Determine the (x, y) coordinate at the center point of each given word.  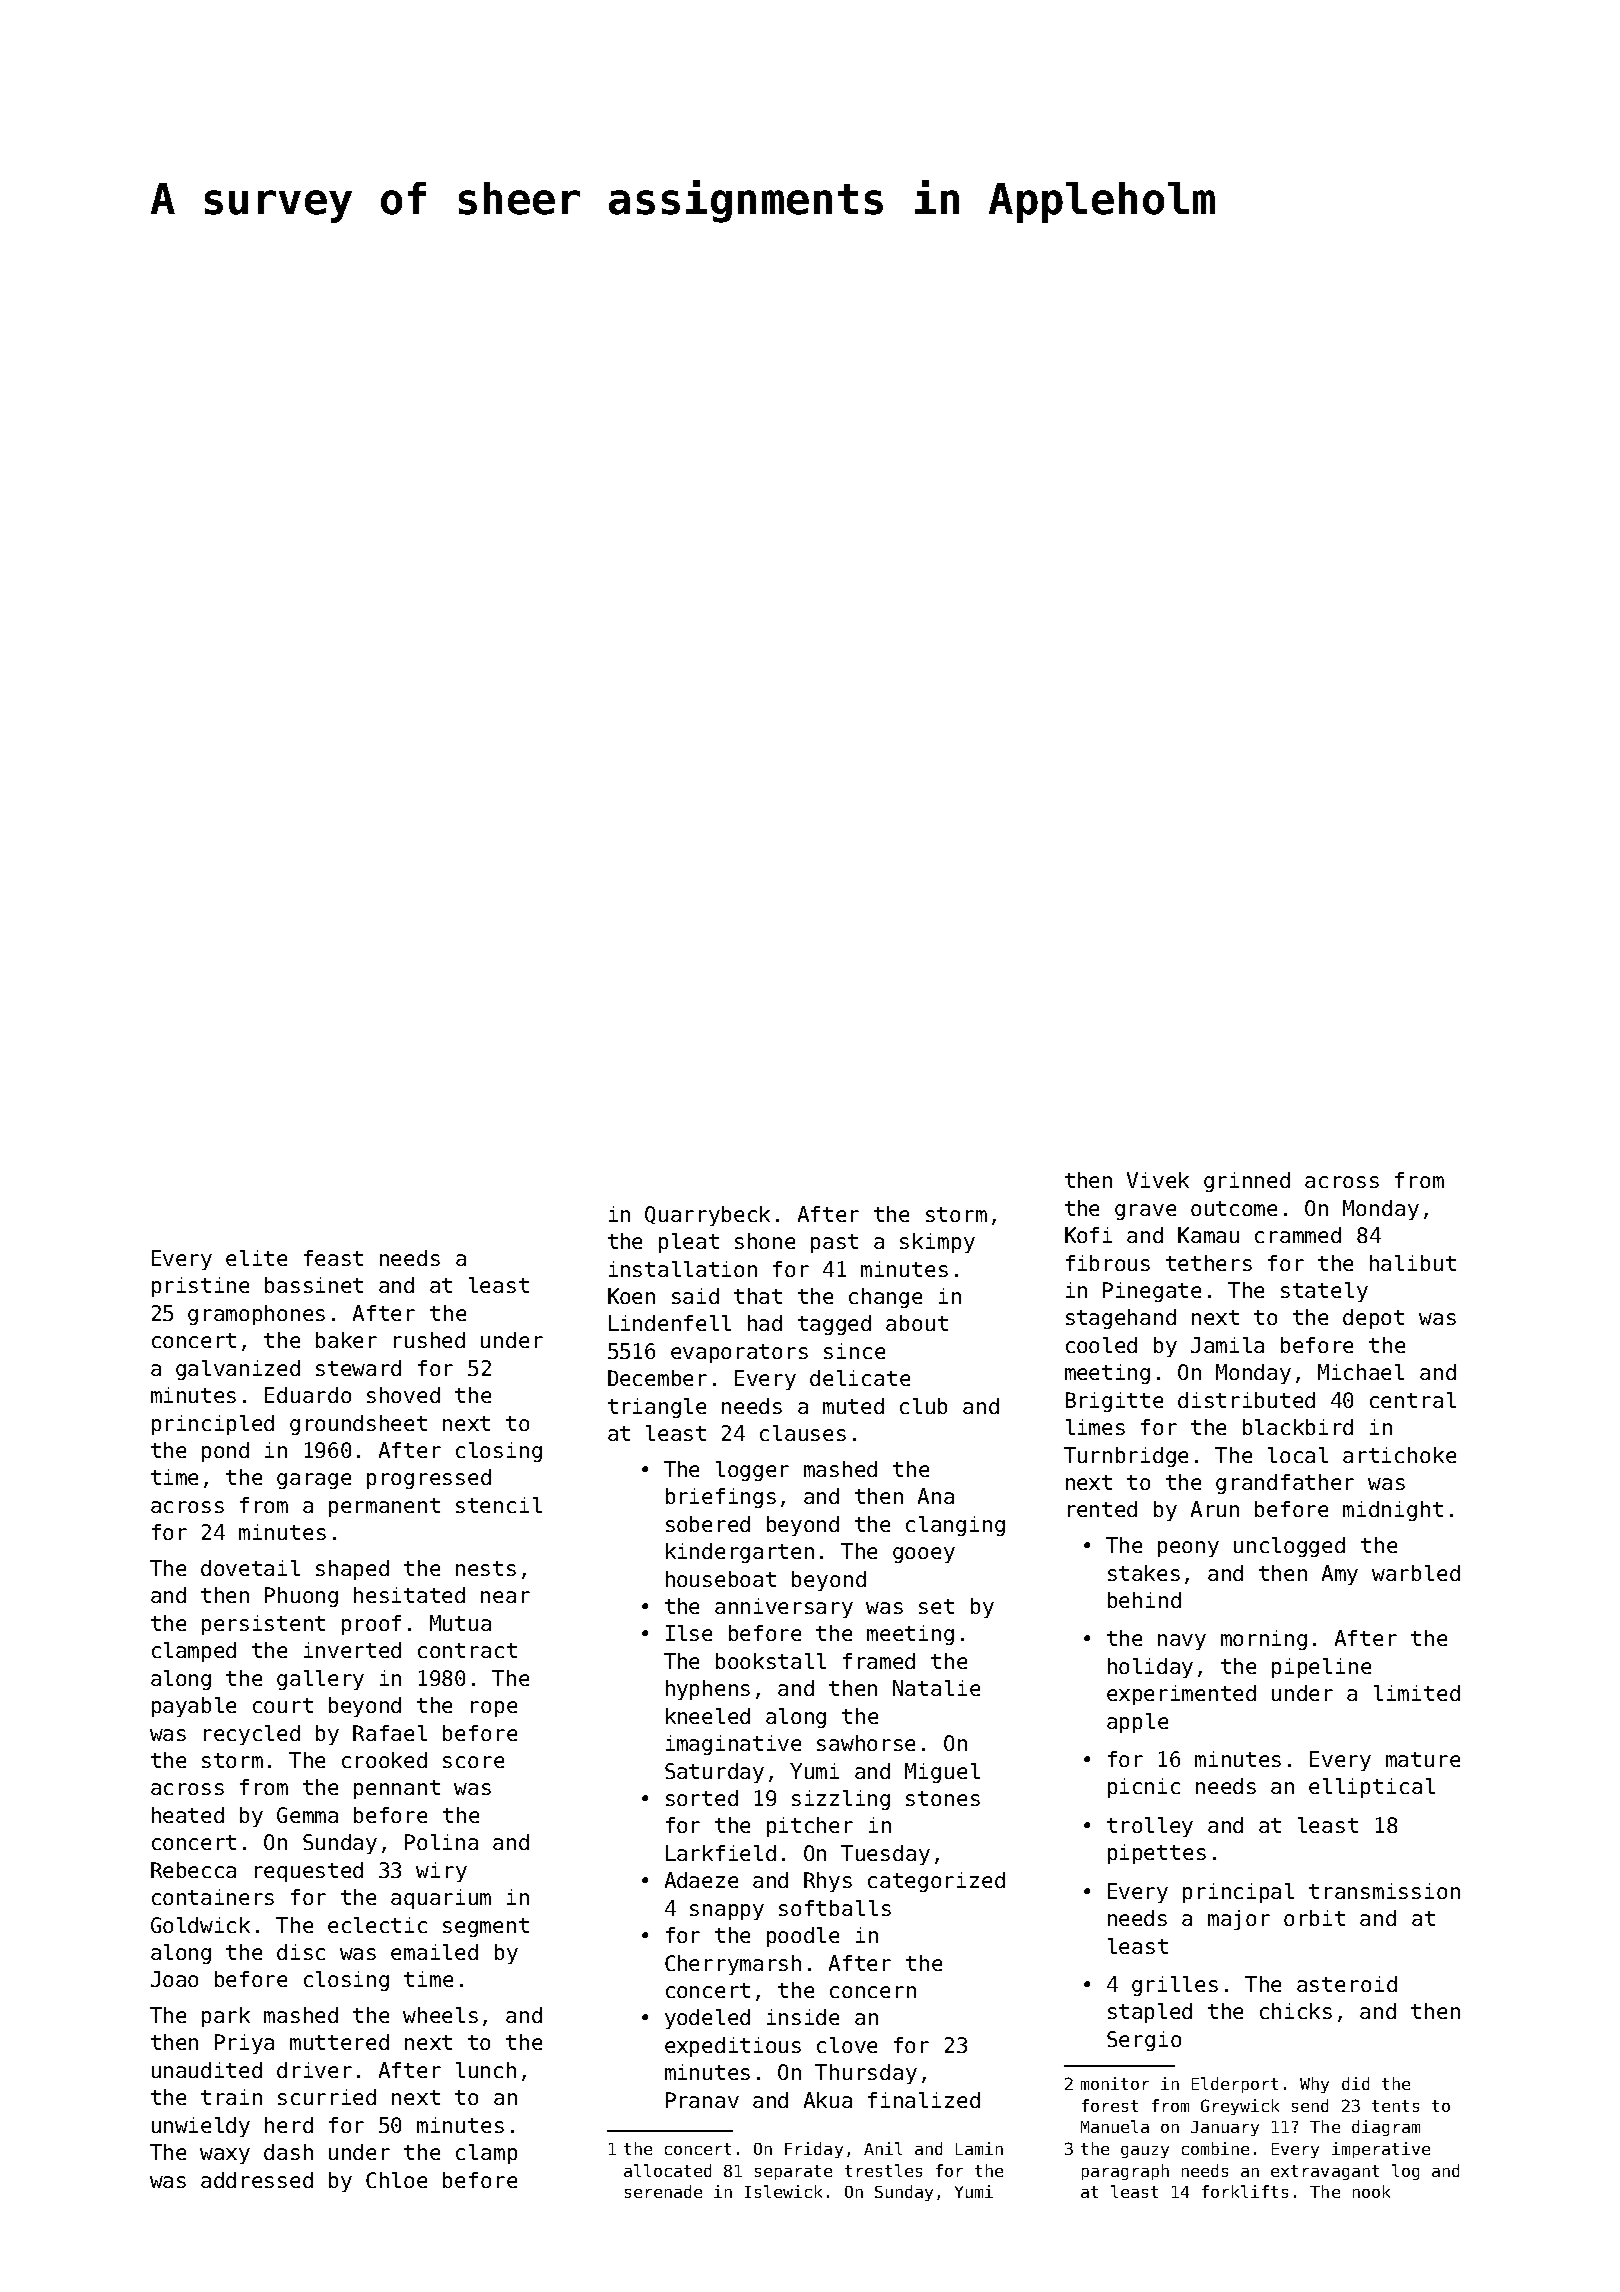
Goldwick (200, 1925)
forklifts (1245, 2191)
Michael (1361, 1372)
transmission (1384, 1891)
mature (1423, 1759)
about (917, 1323)
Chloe (396, 2180)
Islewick (783, 2191)
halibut (1413, 1263)
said (695, 1296)
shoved (403, 1395)
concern (873, 1992)
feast (333, 1258)
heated (188, 1815)
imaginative (733, 1745)
